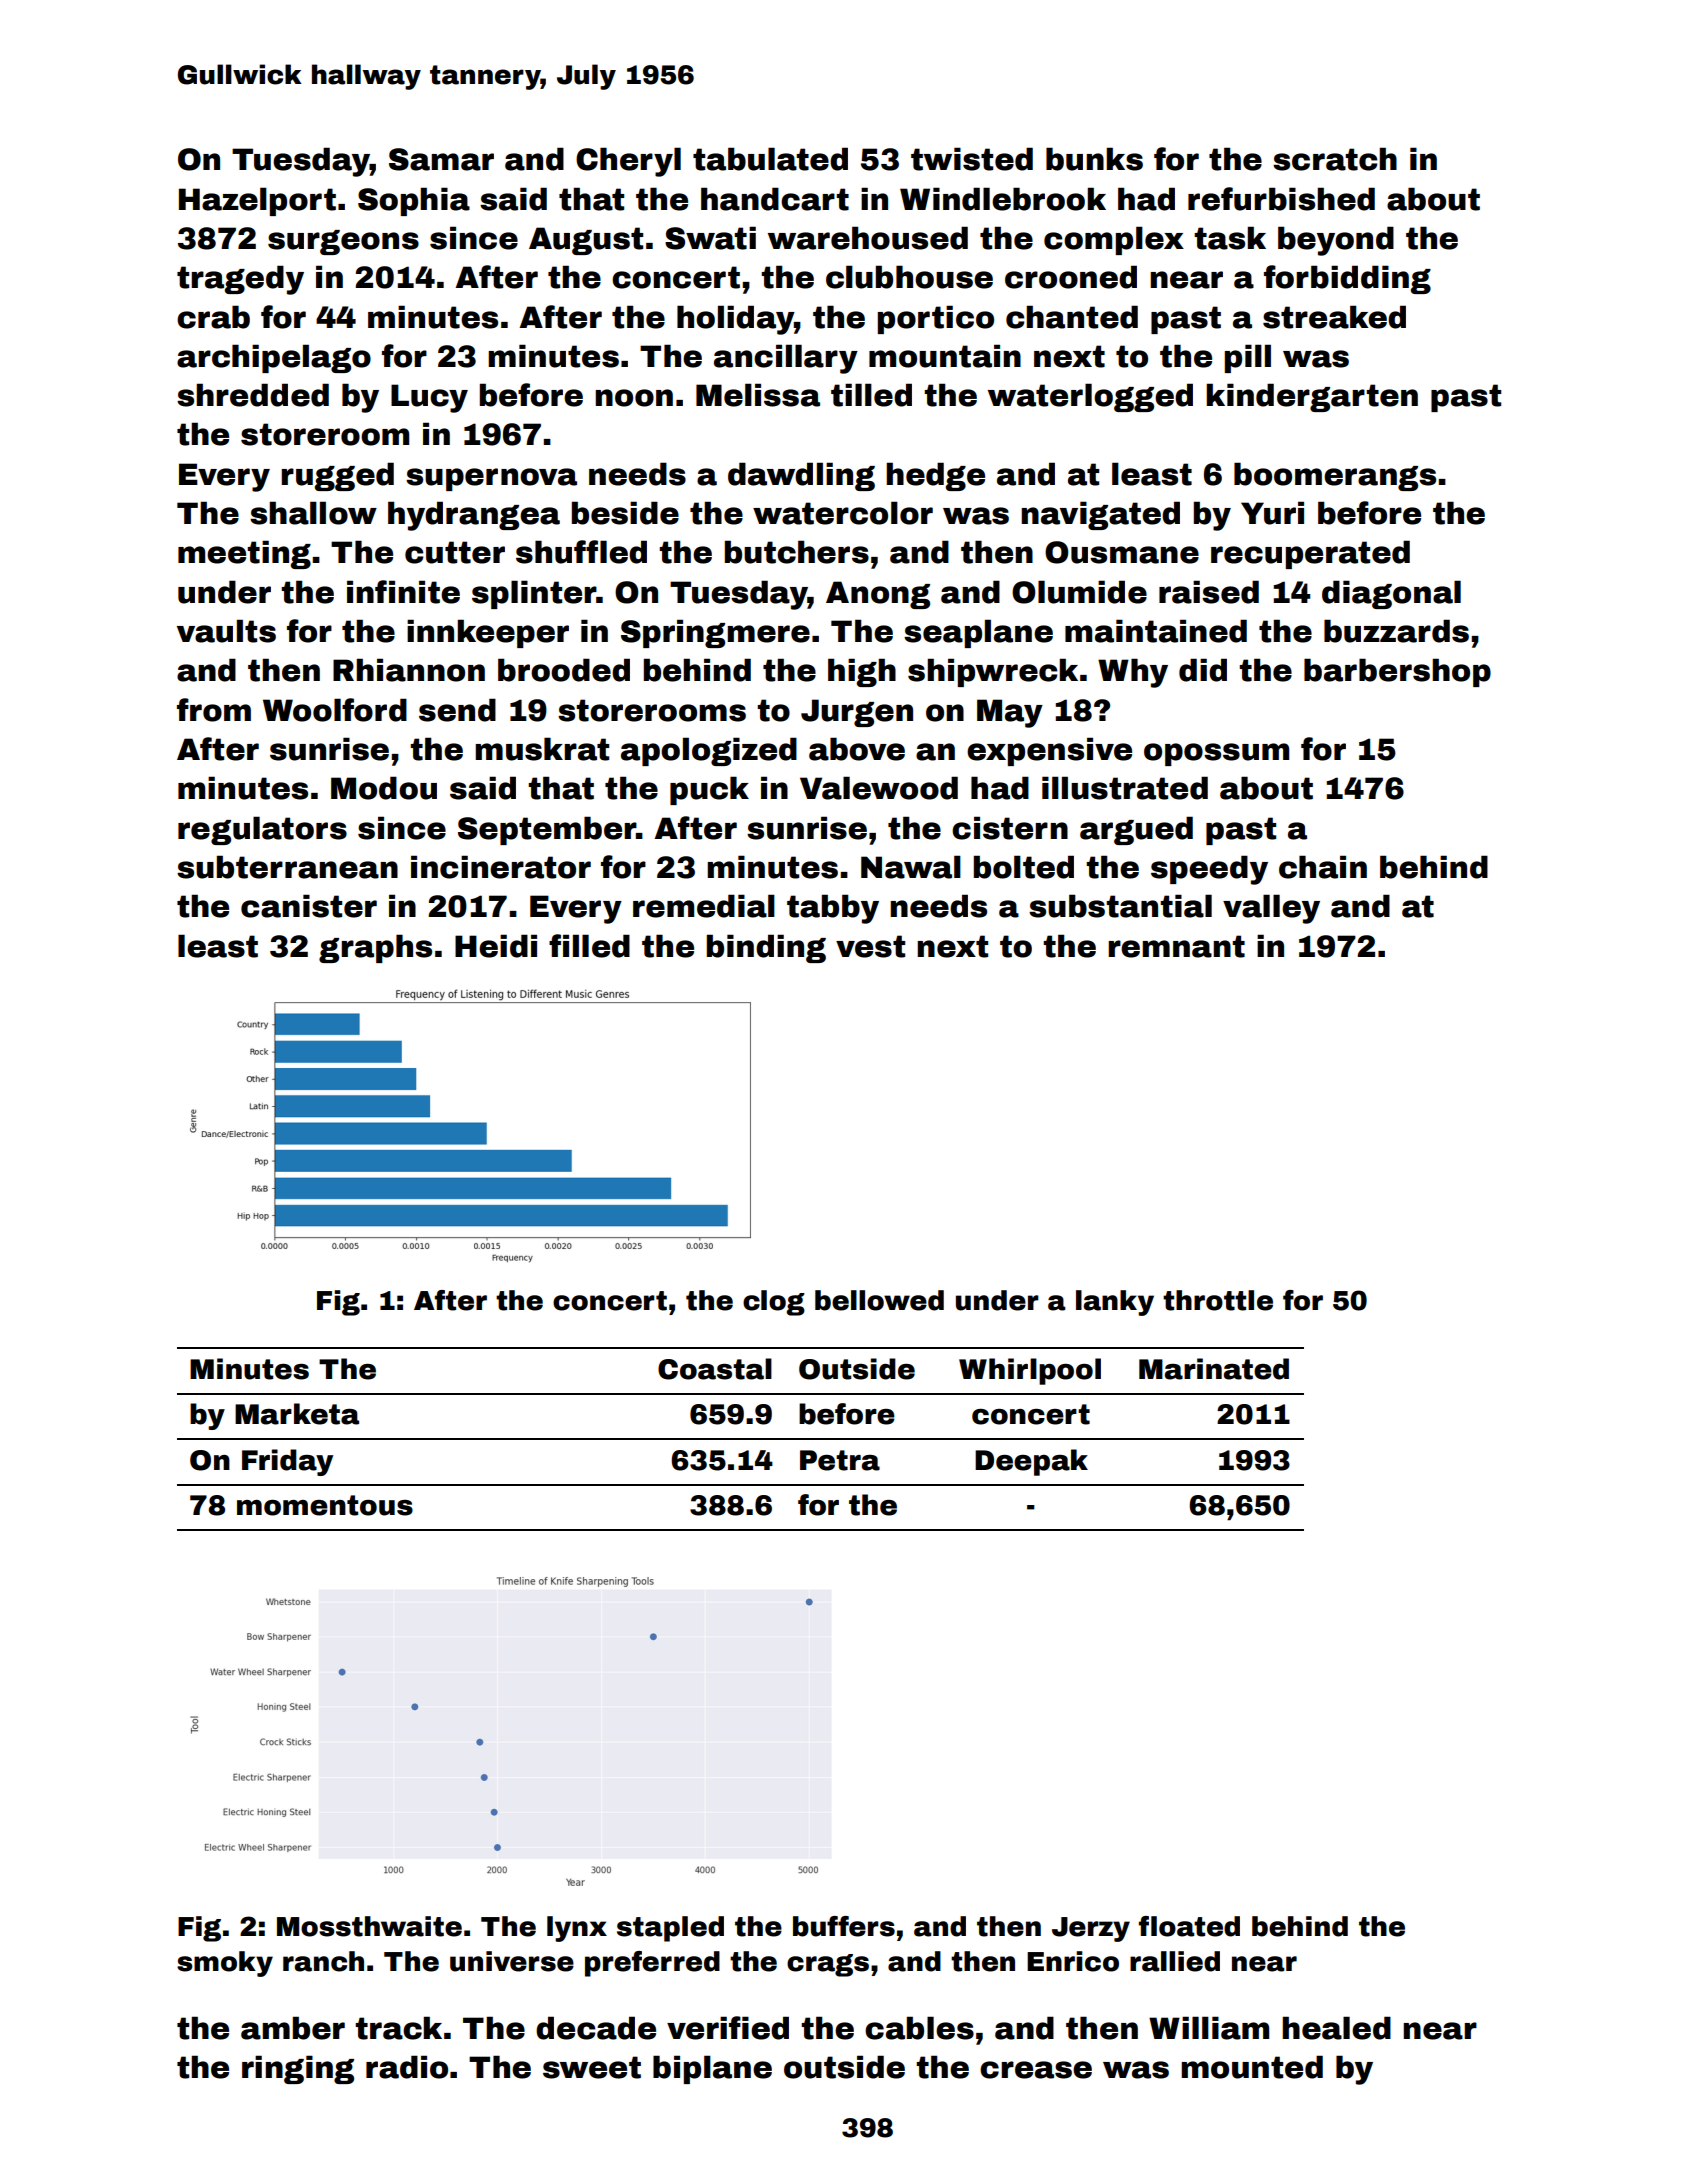 The image size is (1683, 2178). Describe the element at coordinates (512, 1961) in the page. I see `universe` at that location.
